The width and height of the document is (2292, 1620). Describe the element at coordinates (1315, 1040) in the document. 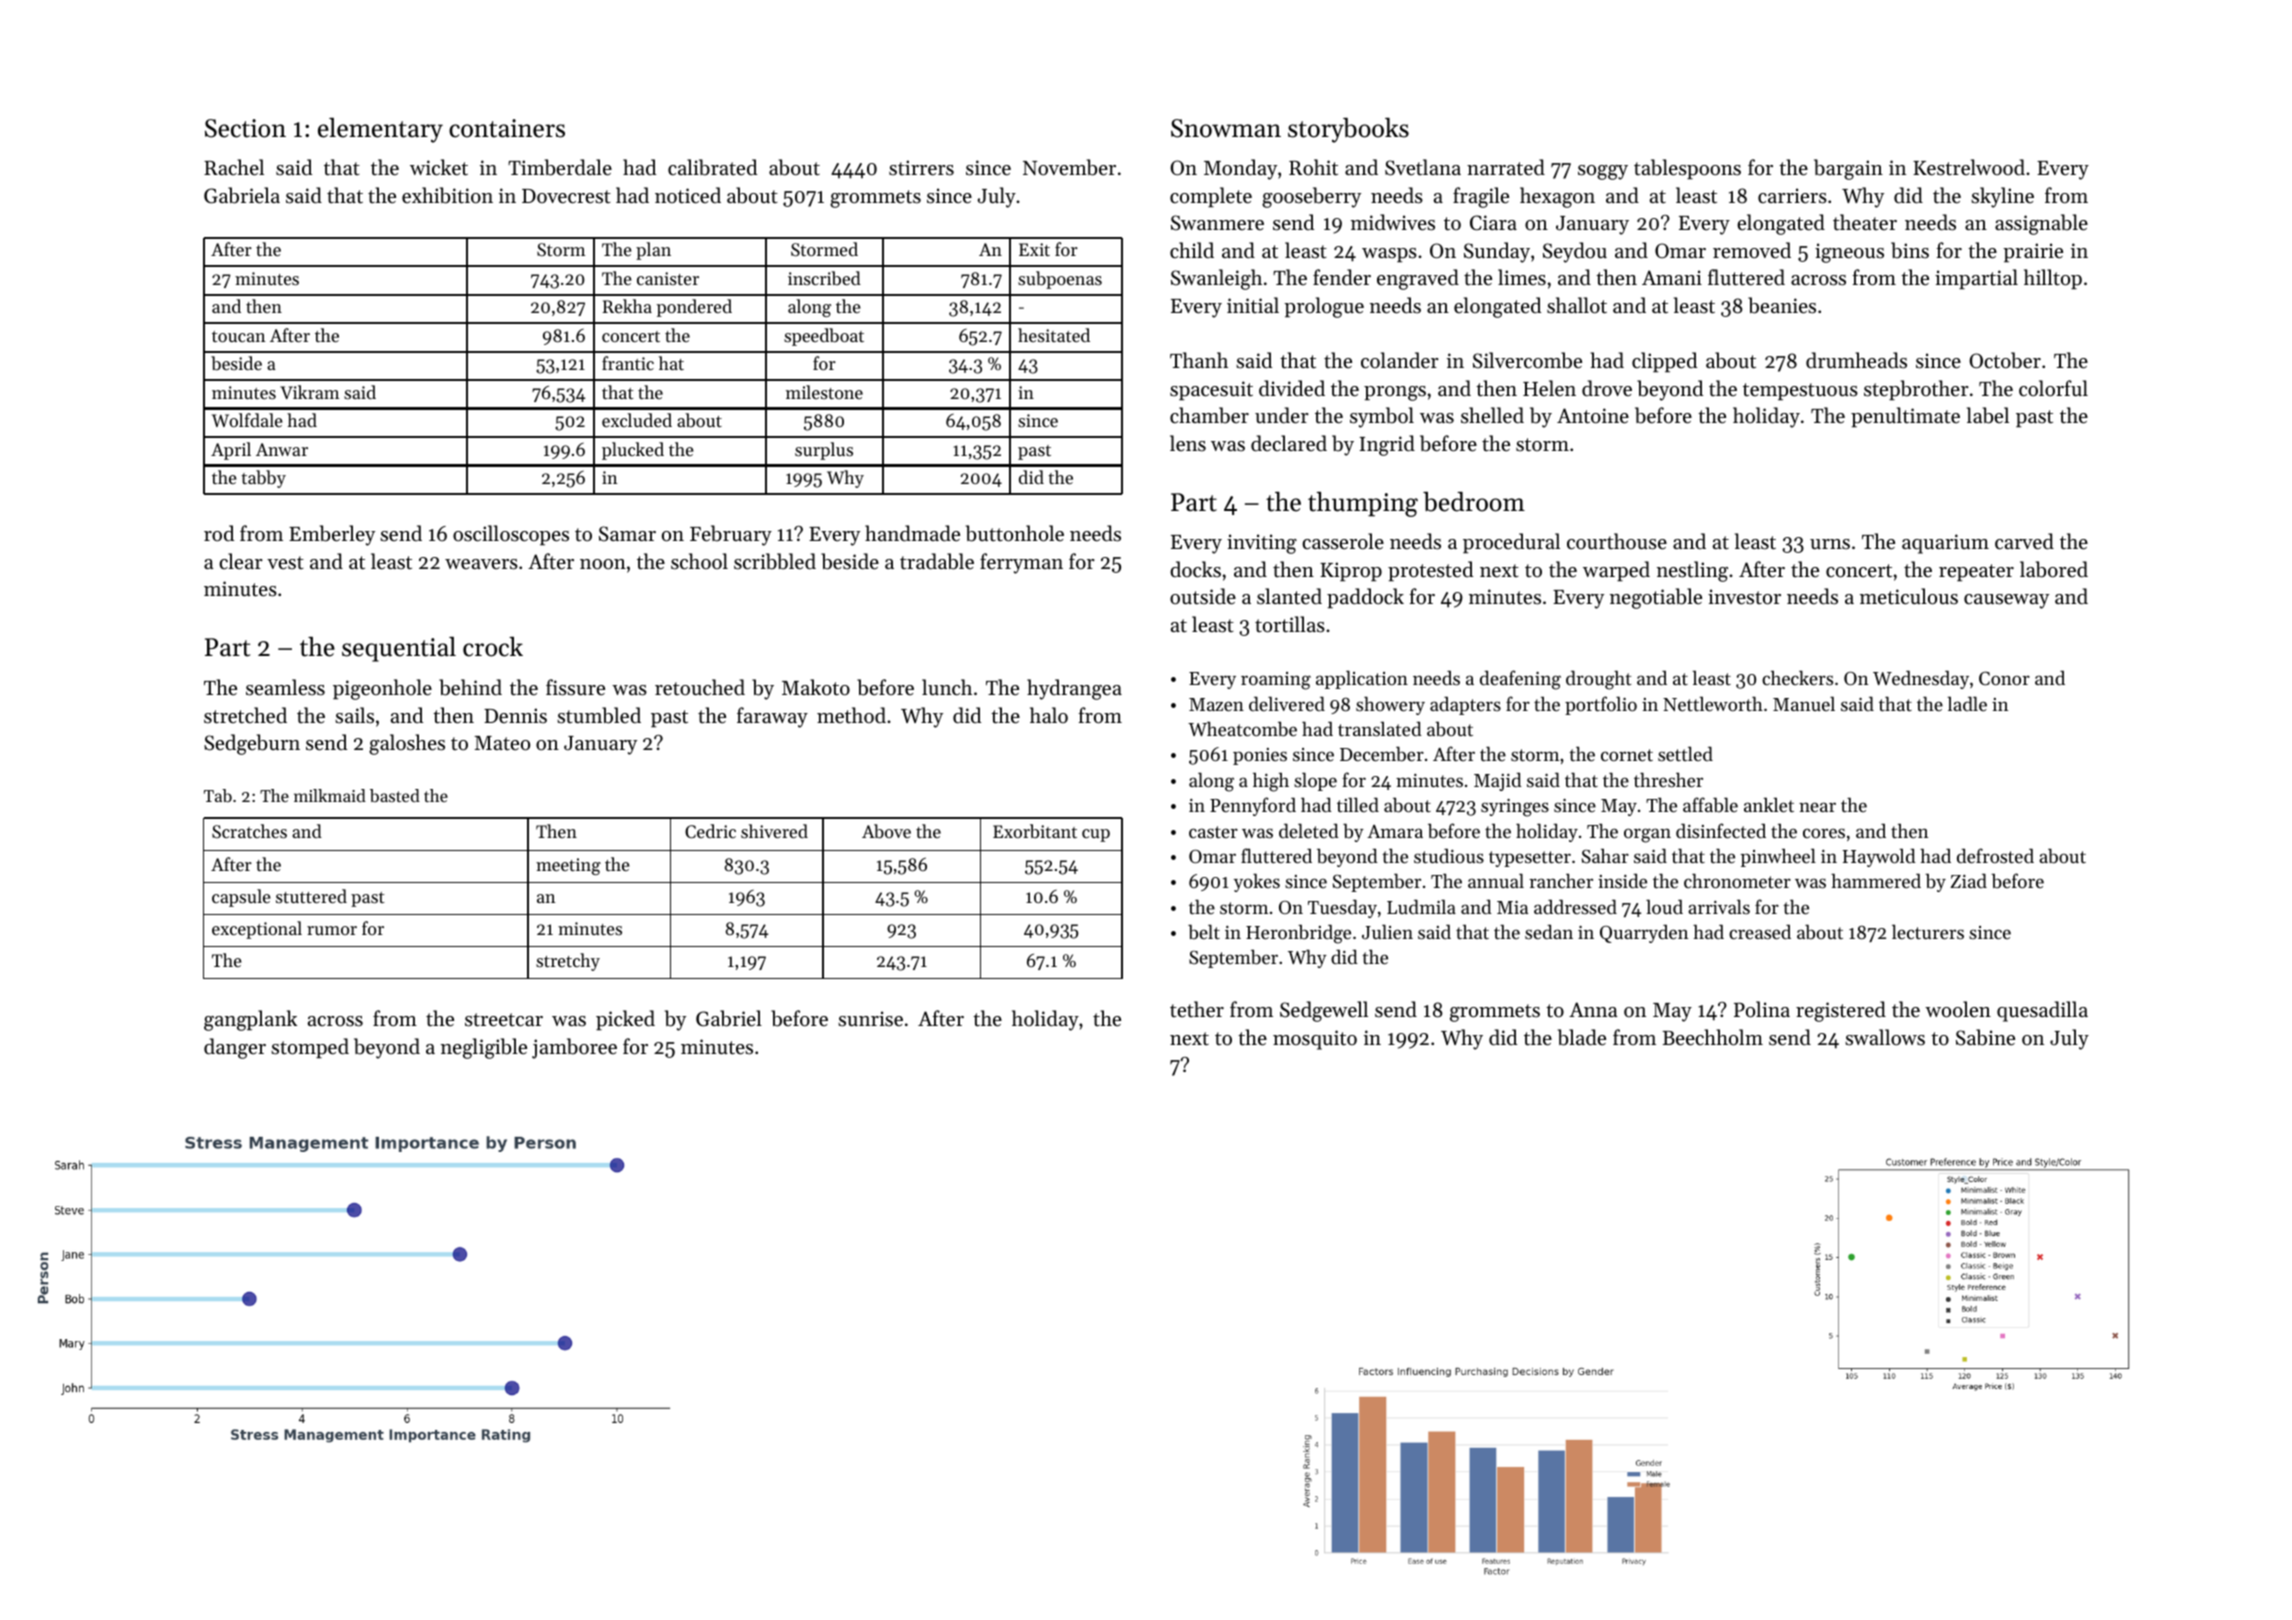

I see `mosquito` at that location.
